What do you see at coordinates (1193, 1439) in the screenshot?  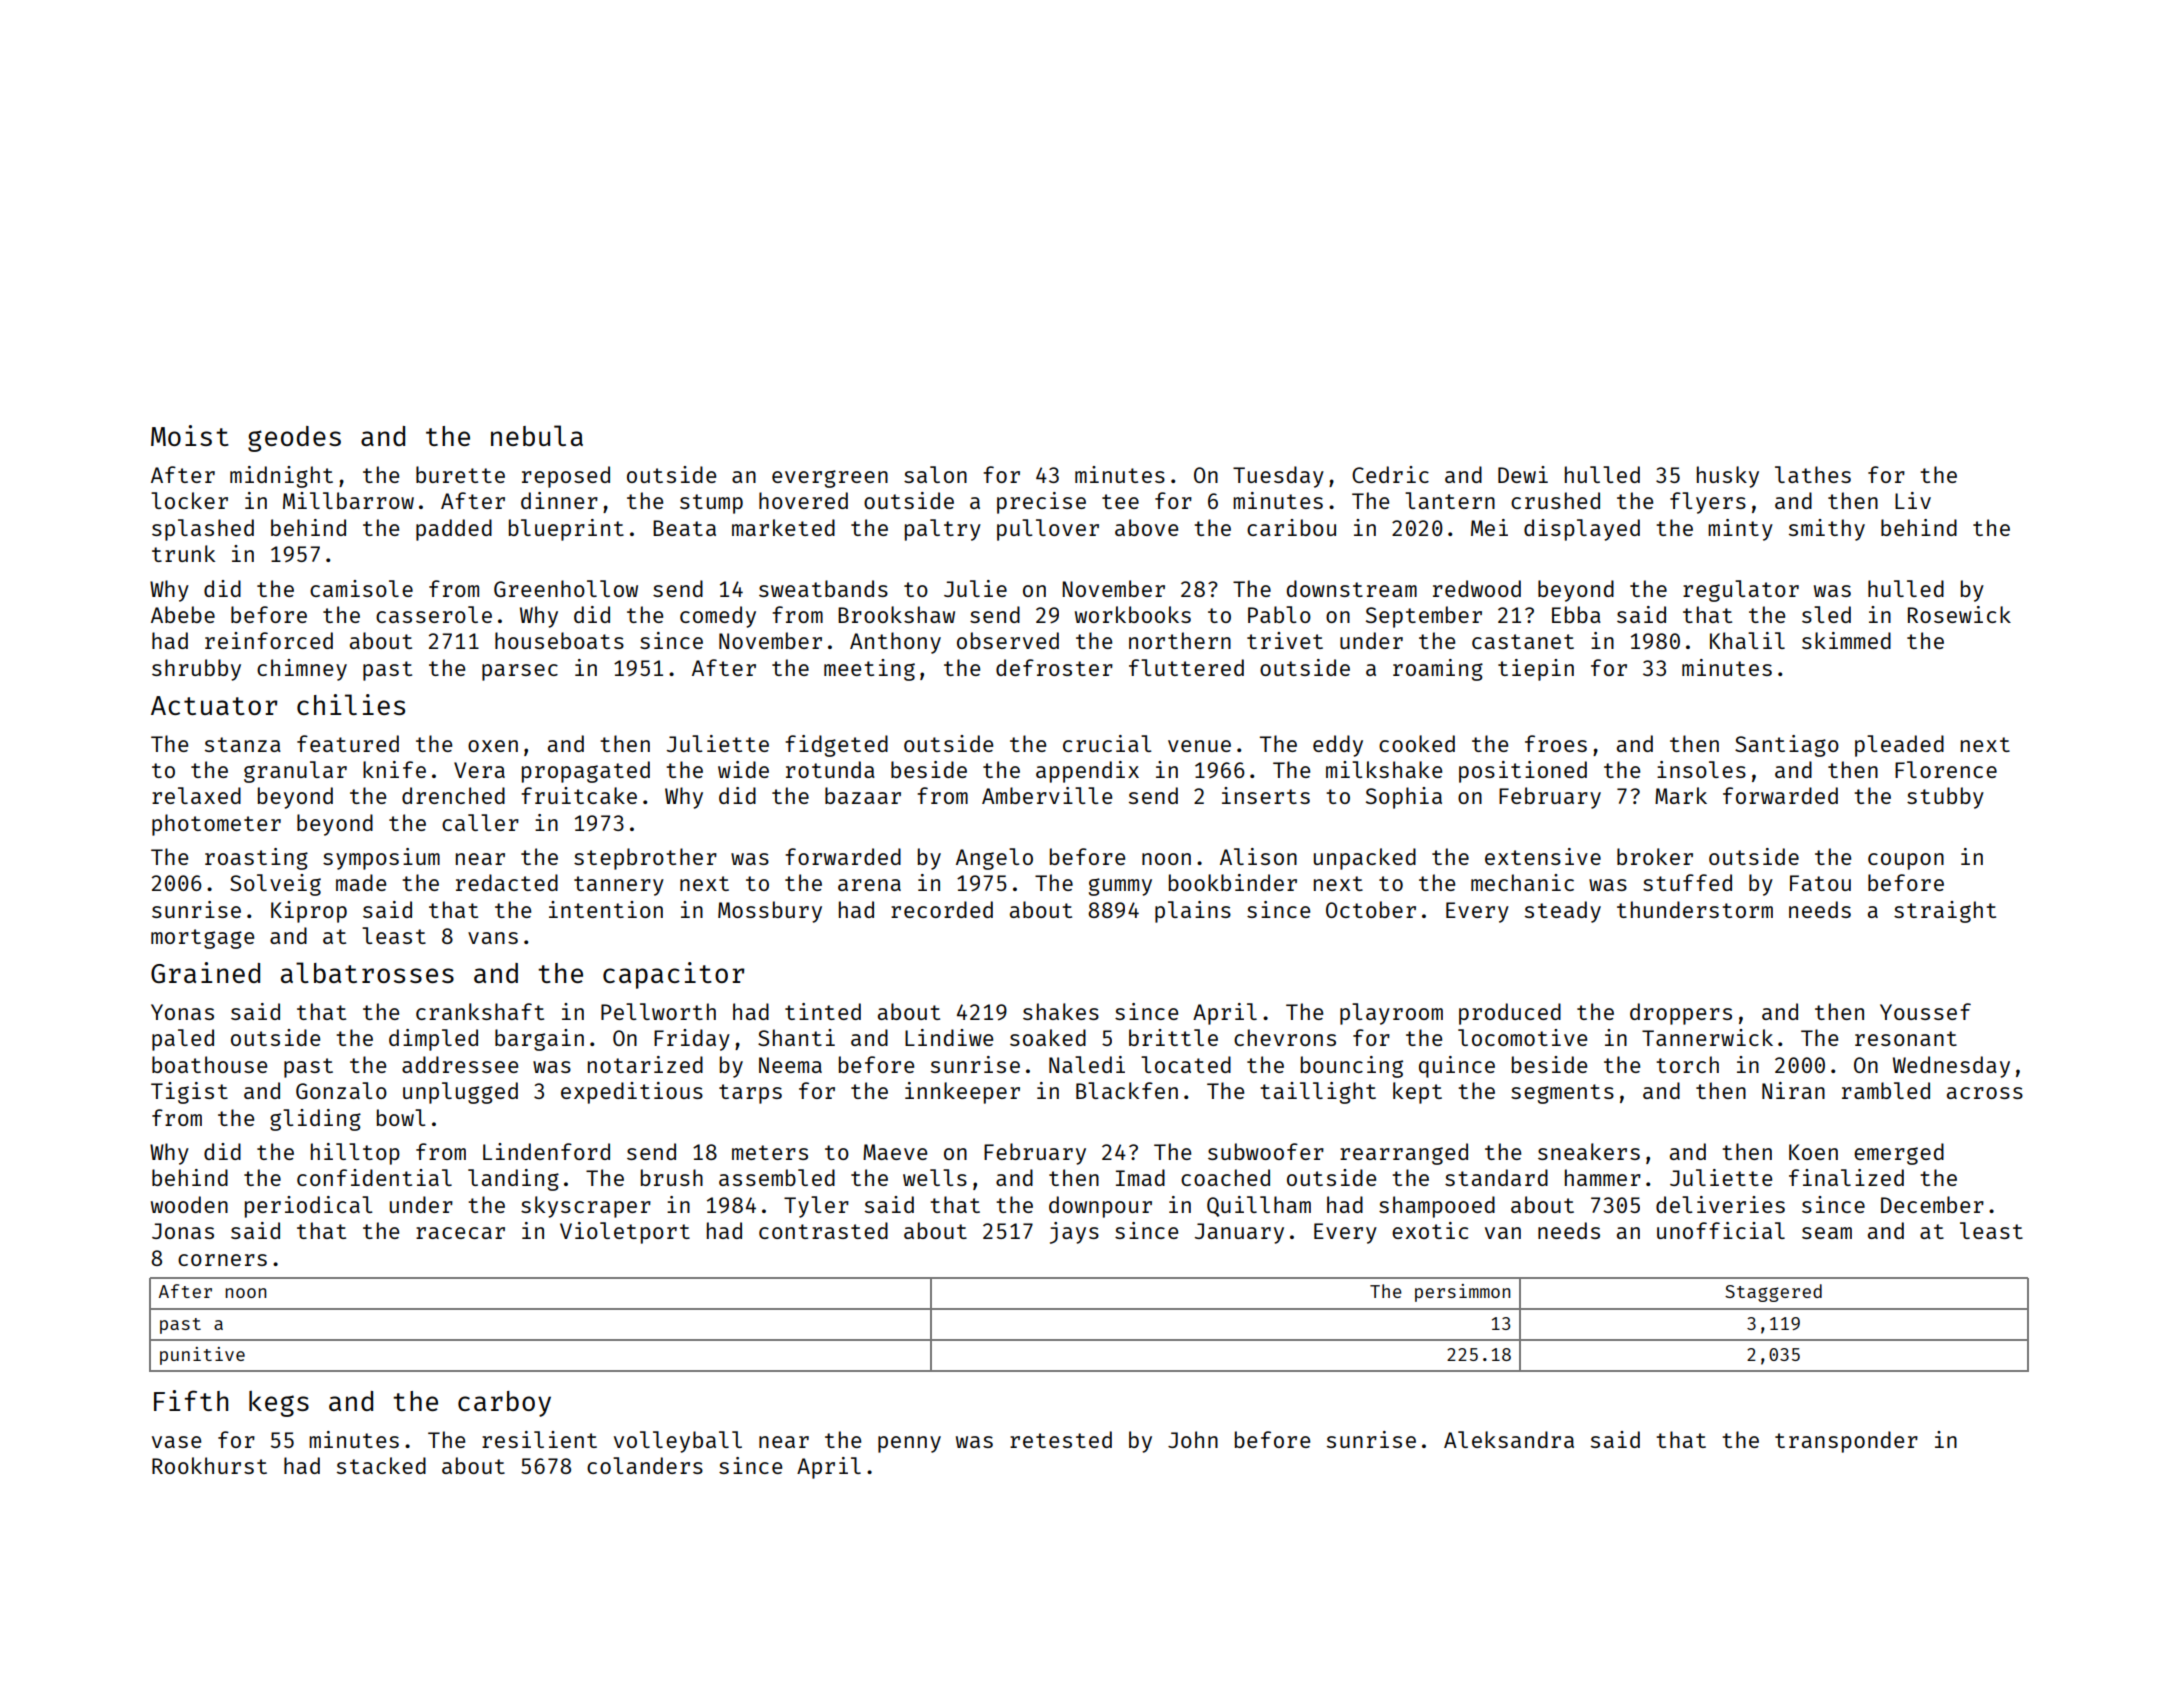 I see `John` at bounding box center [1193, 1439].
